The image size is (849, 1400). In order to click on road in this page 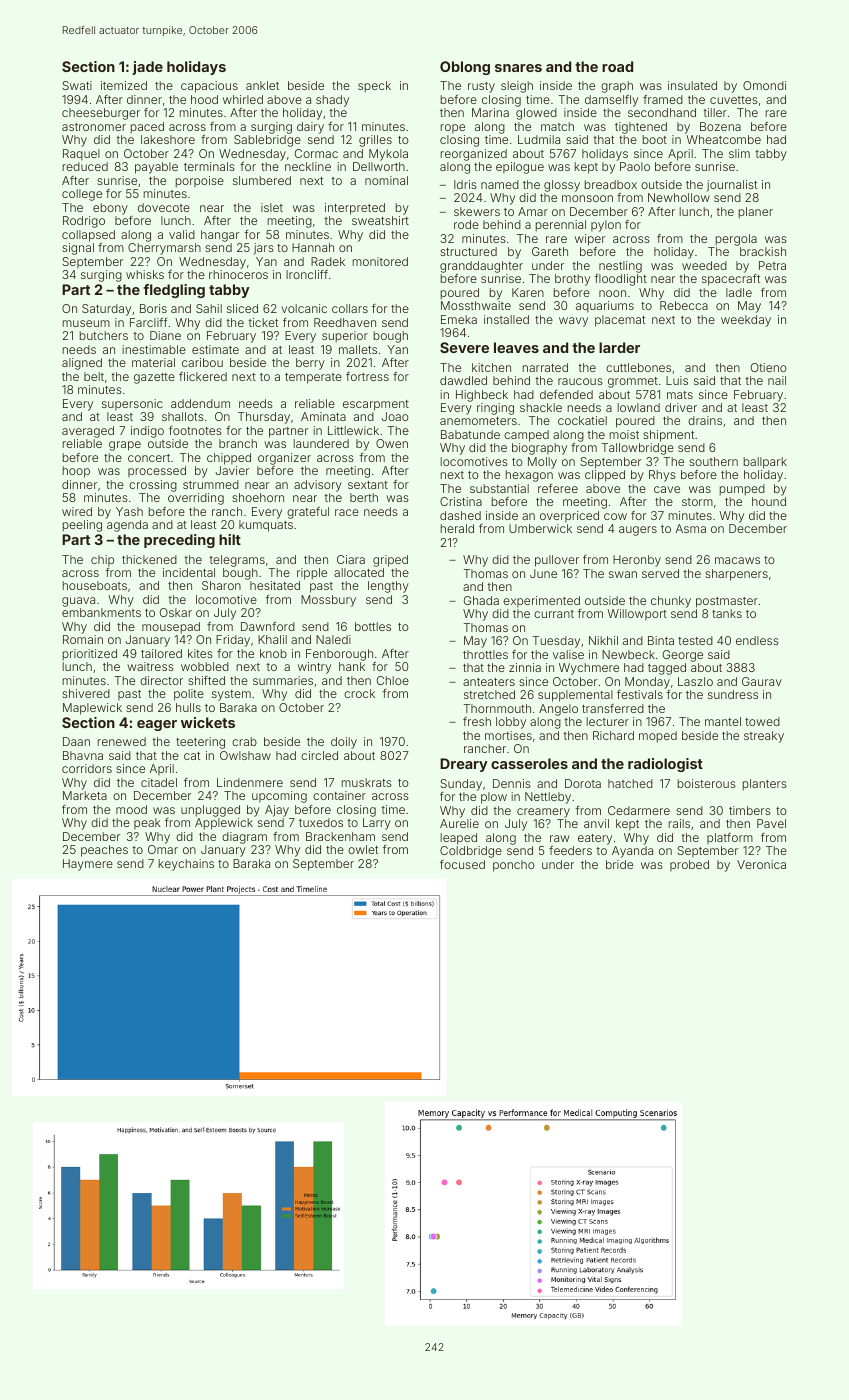, I will do `click(617, 66)`.
